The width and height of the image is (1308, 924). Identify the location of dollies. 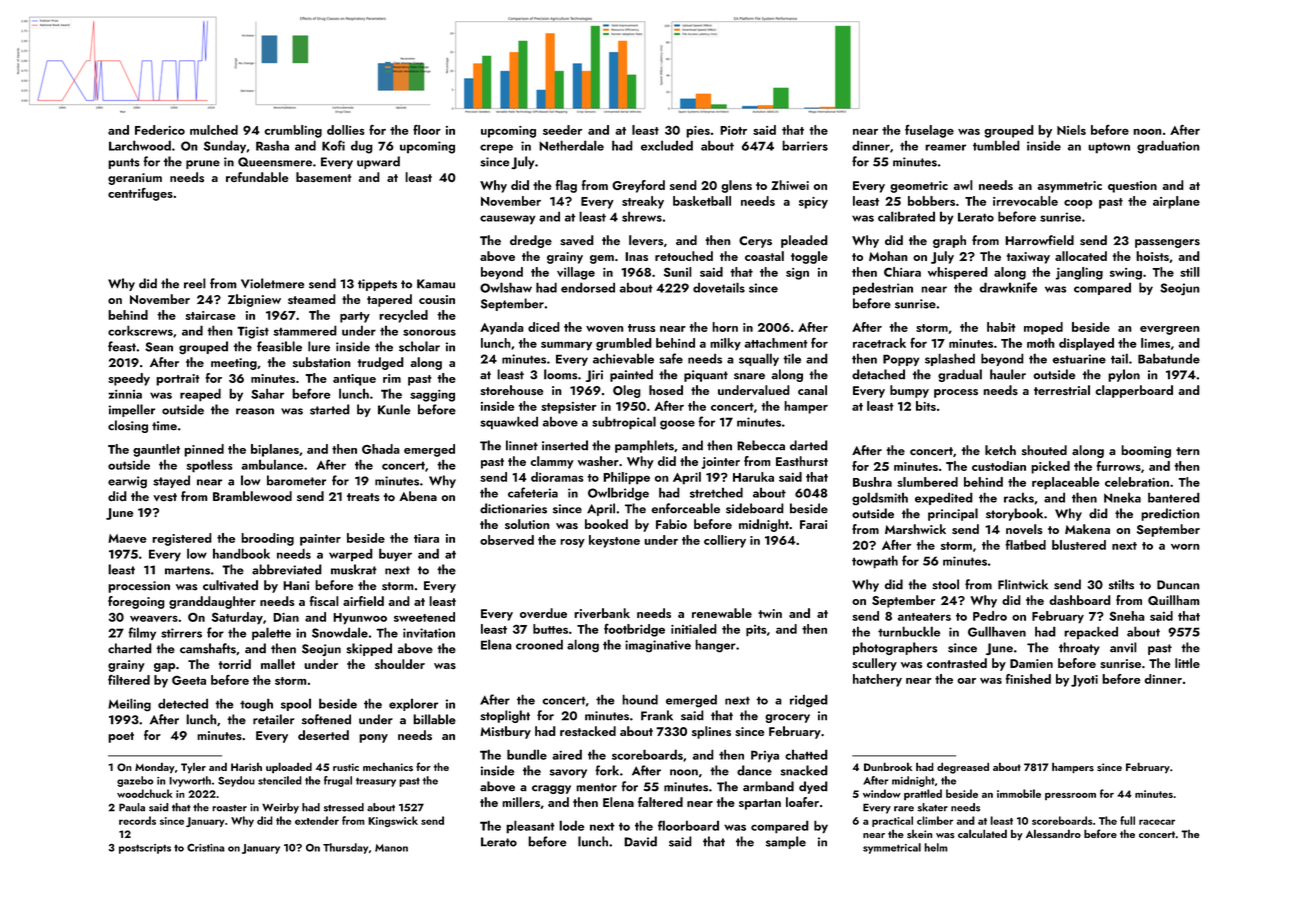
(346, 130).
